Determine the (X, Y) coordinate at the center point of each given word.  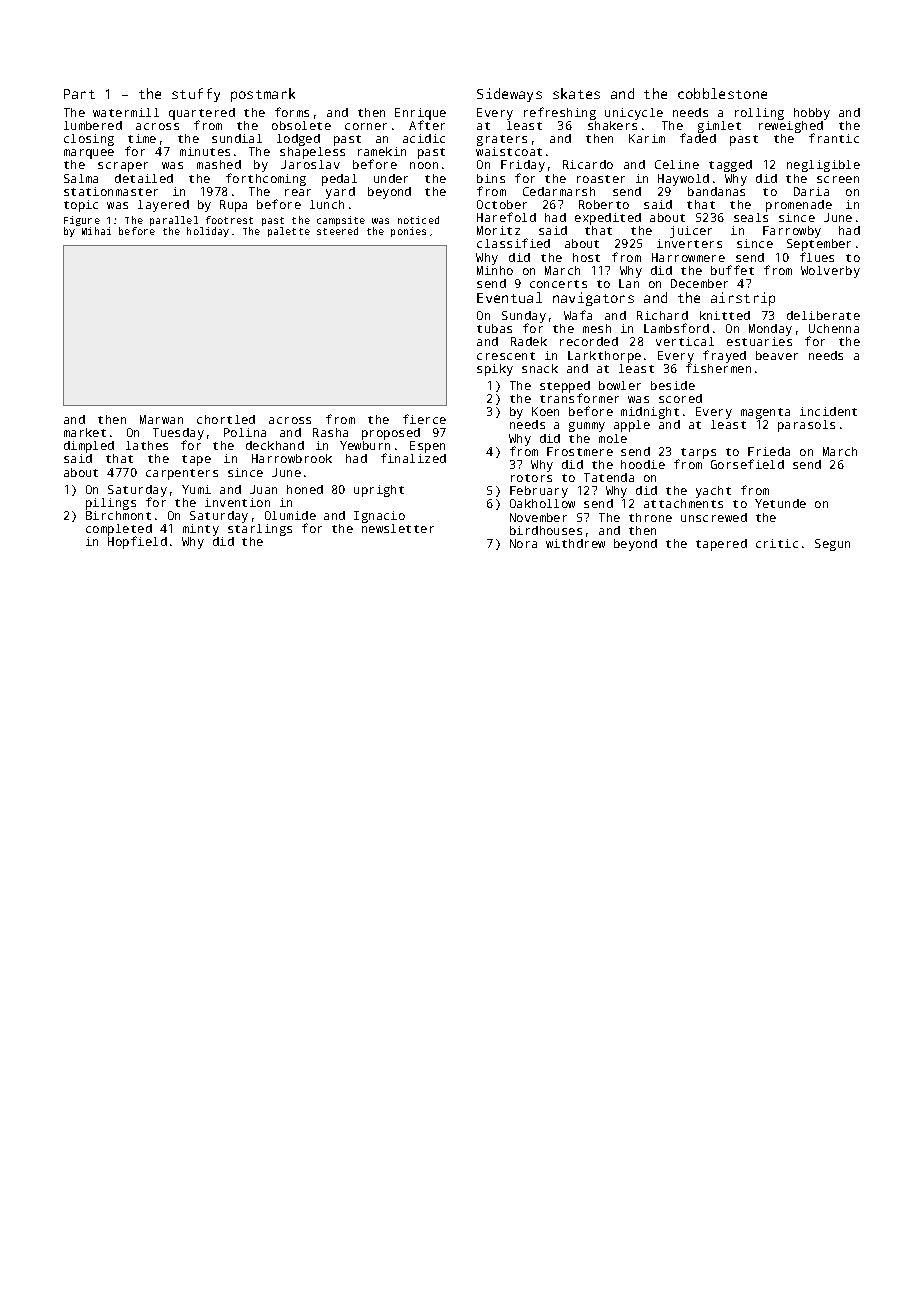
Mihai (96, 231)
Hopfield (137, 543)
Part (79, 94)
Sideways (509, 95)
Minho (495, 270)
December (699, 283)
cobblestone (722, 93)
